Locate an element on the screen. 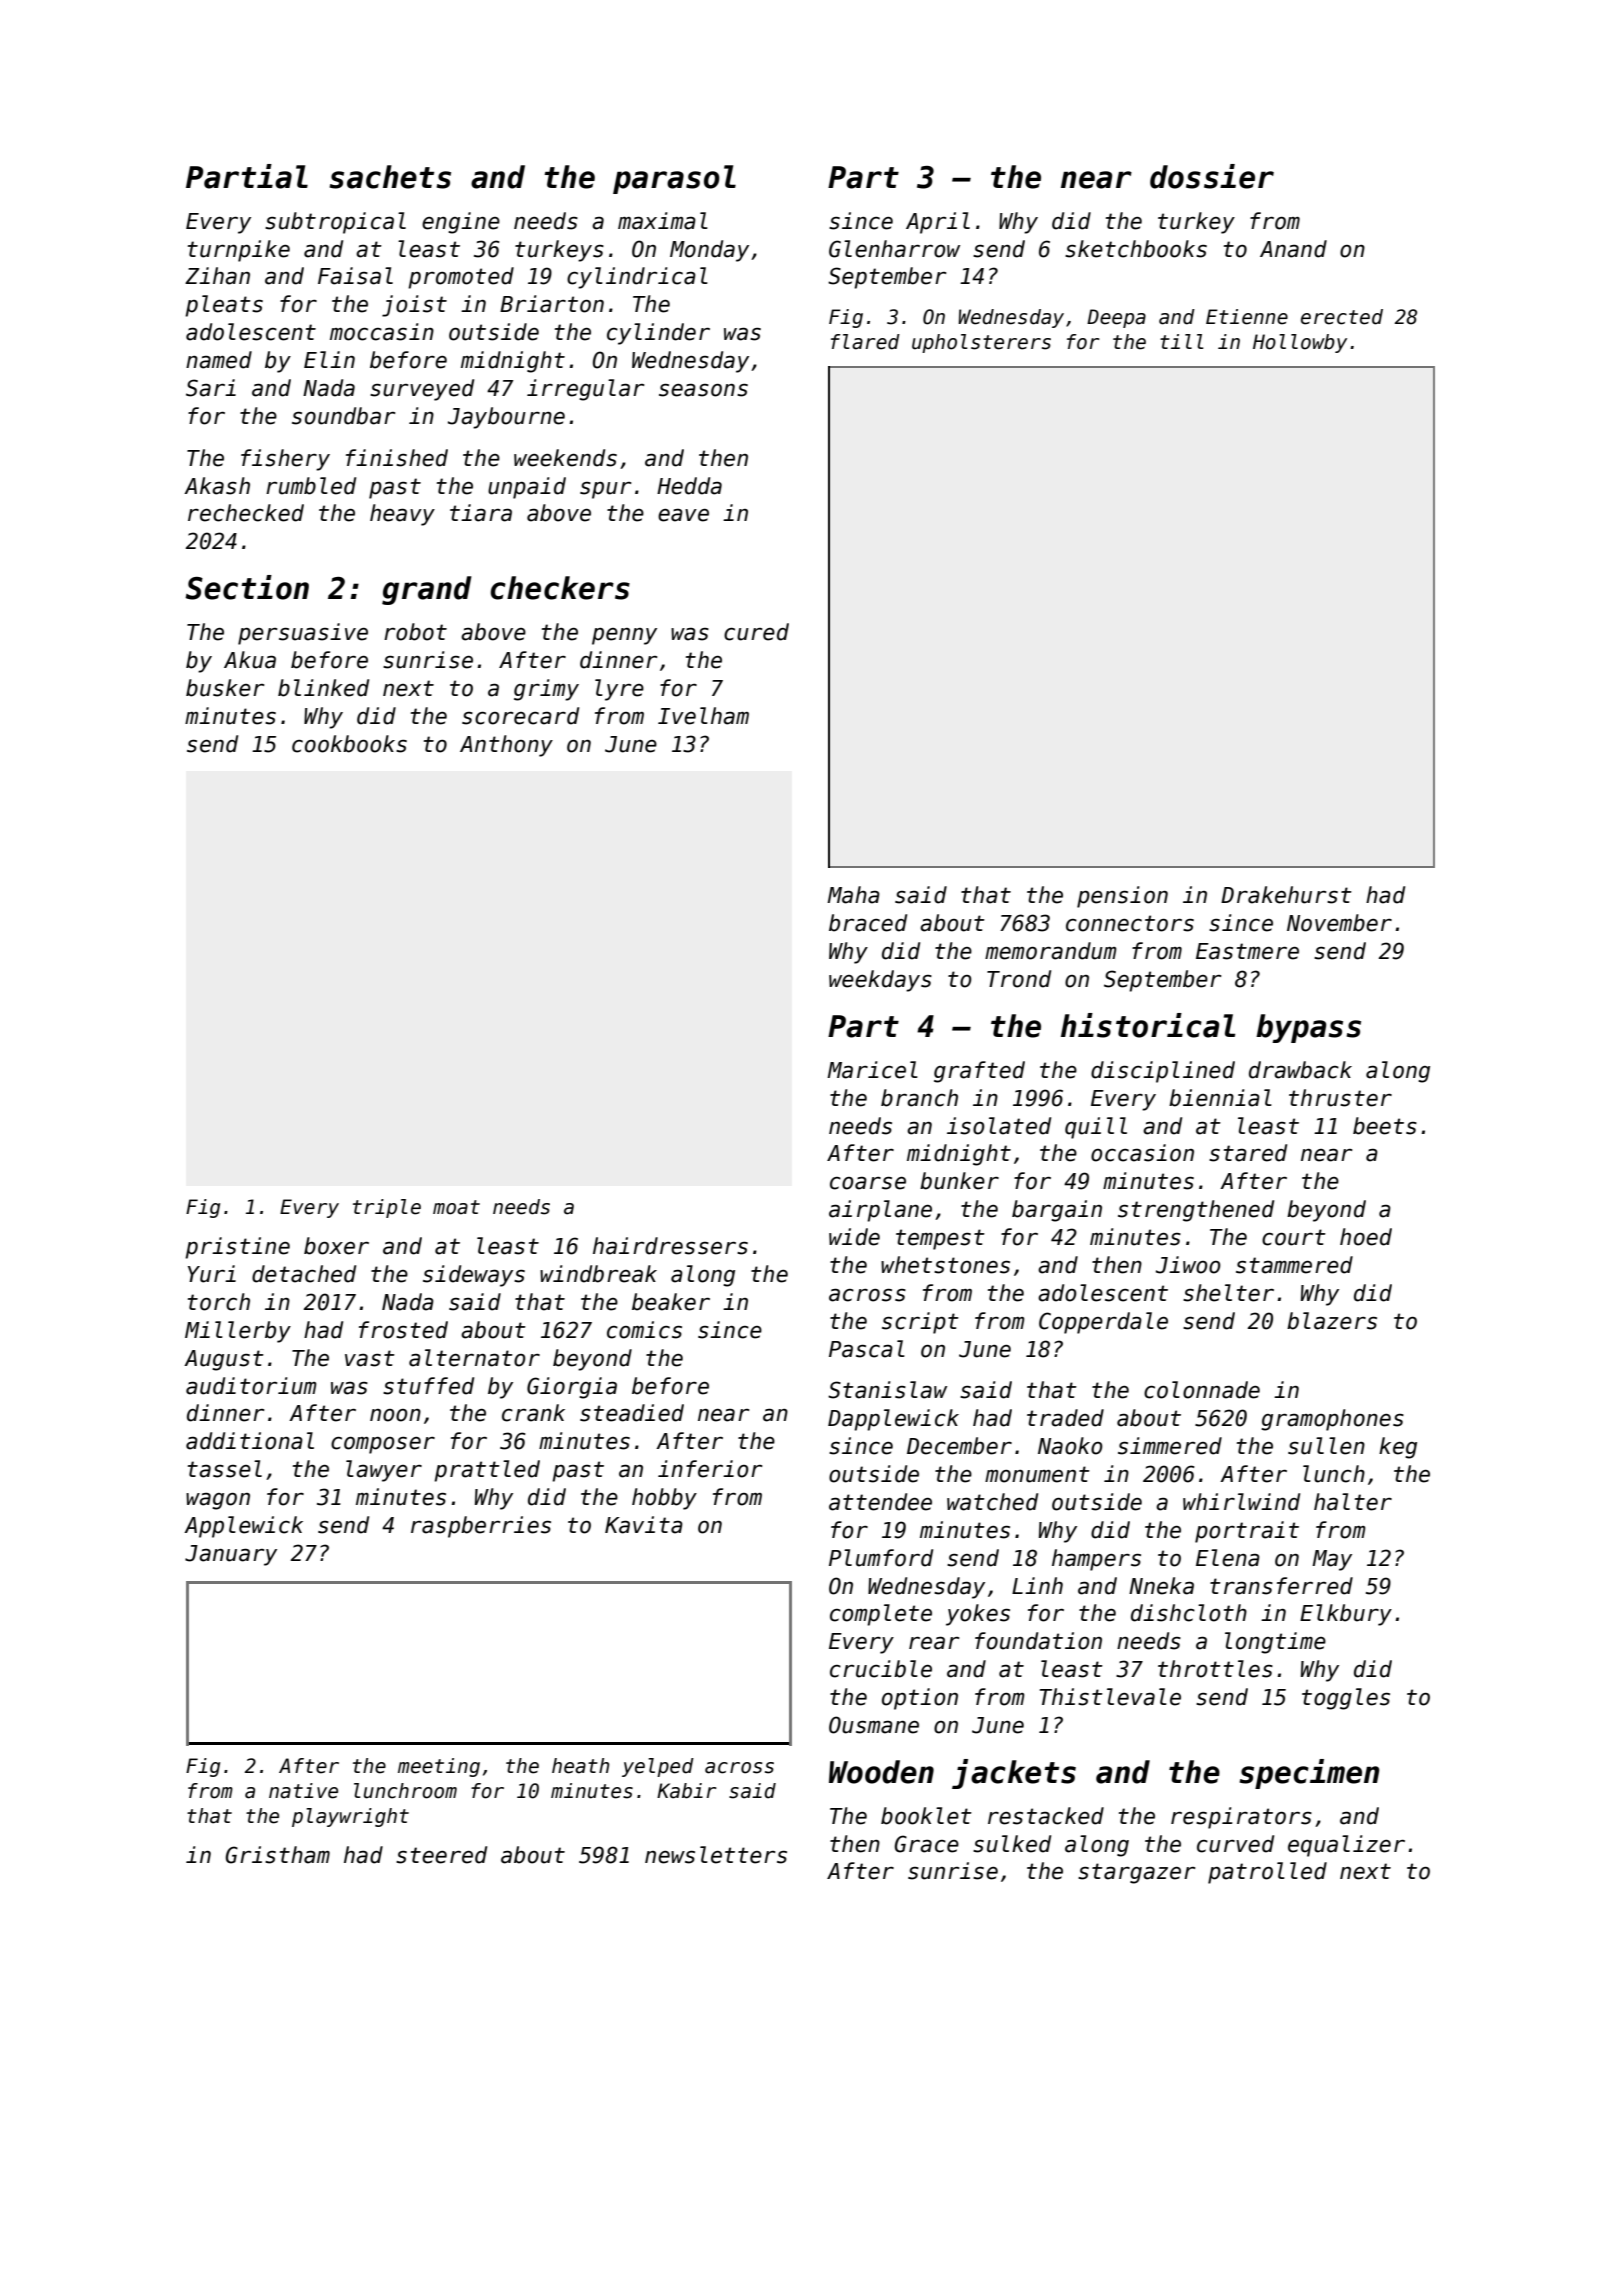  dossier is located at coordinates (1212, 176).
